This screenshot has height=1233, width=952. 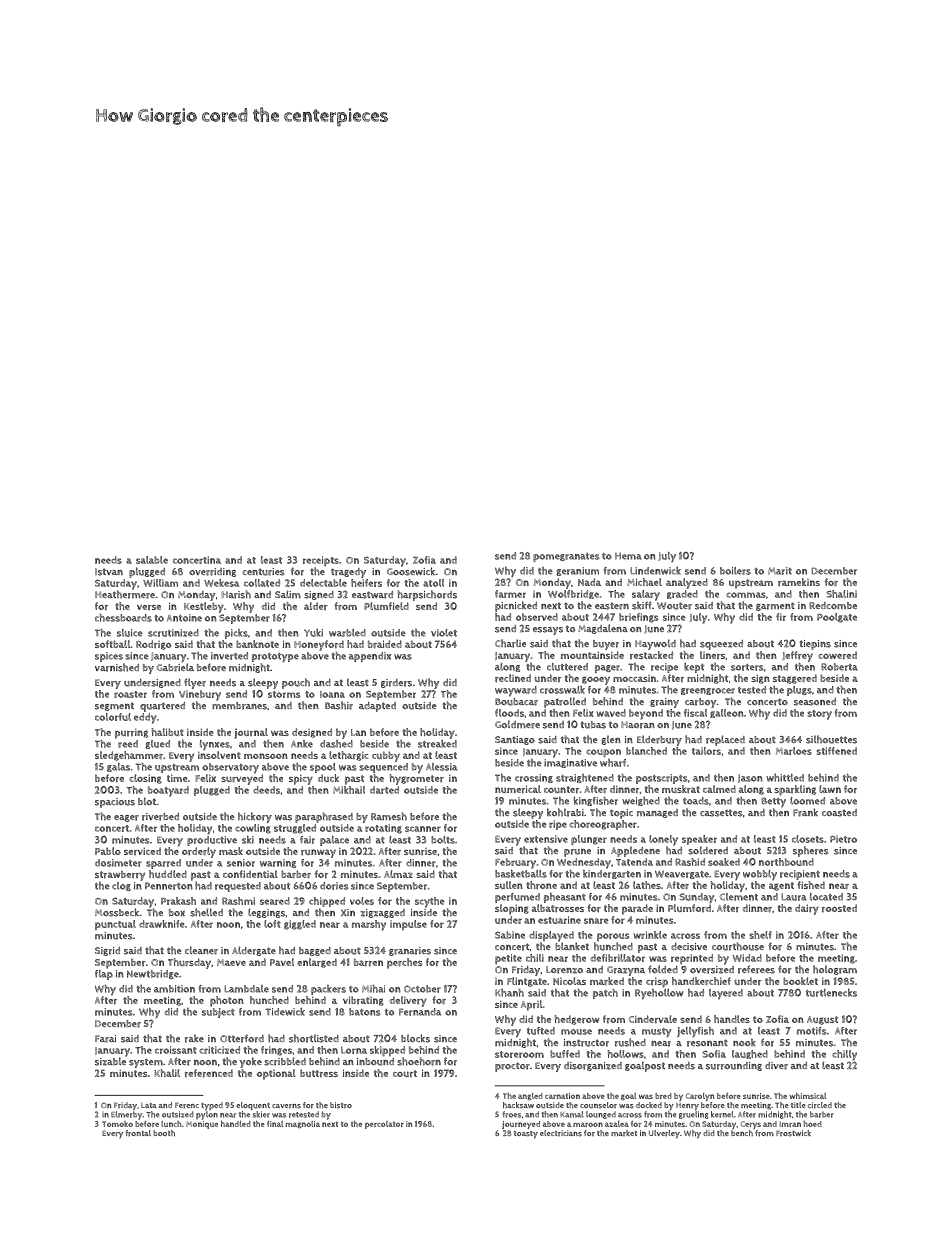 What do you see at coordinates (607, 669) in the screenshot?
I see `pager` at bounding box center [607, 669].
